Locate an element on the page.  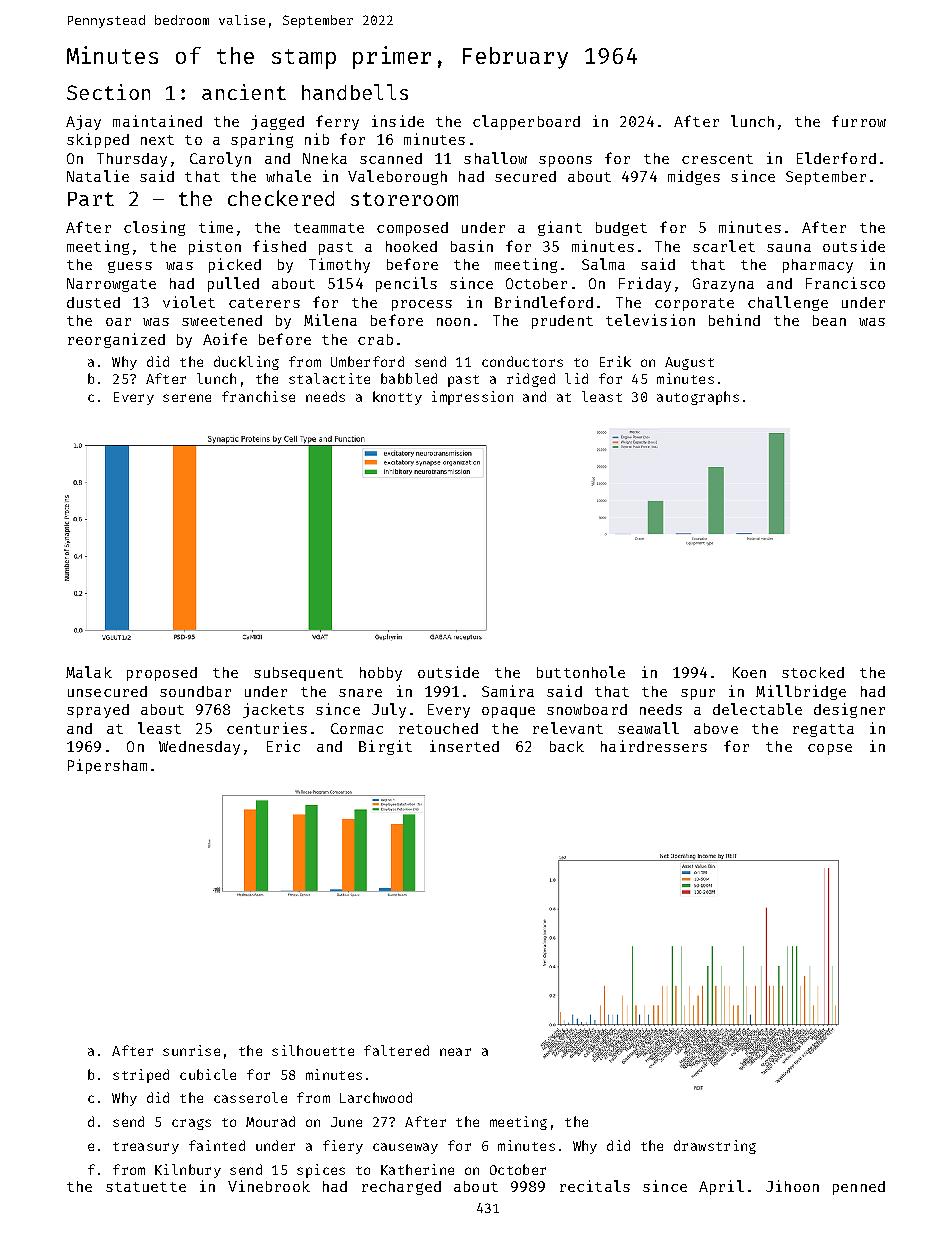
pulled is located at coordinates (233, 284).
